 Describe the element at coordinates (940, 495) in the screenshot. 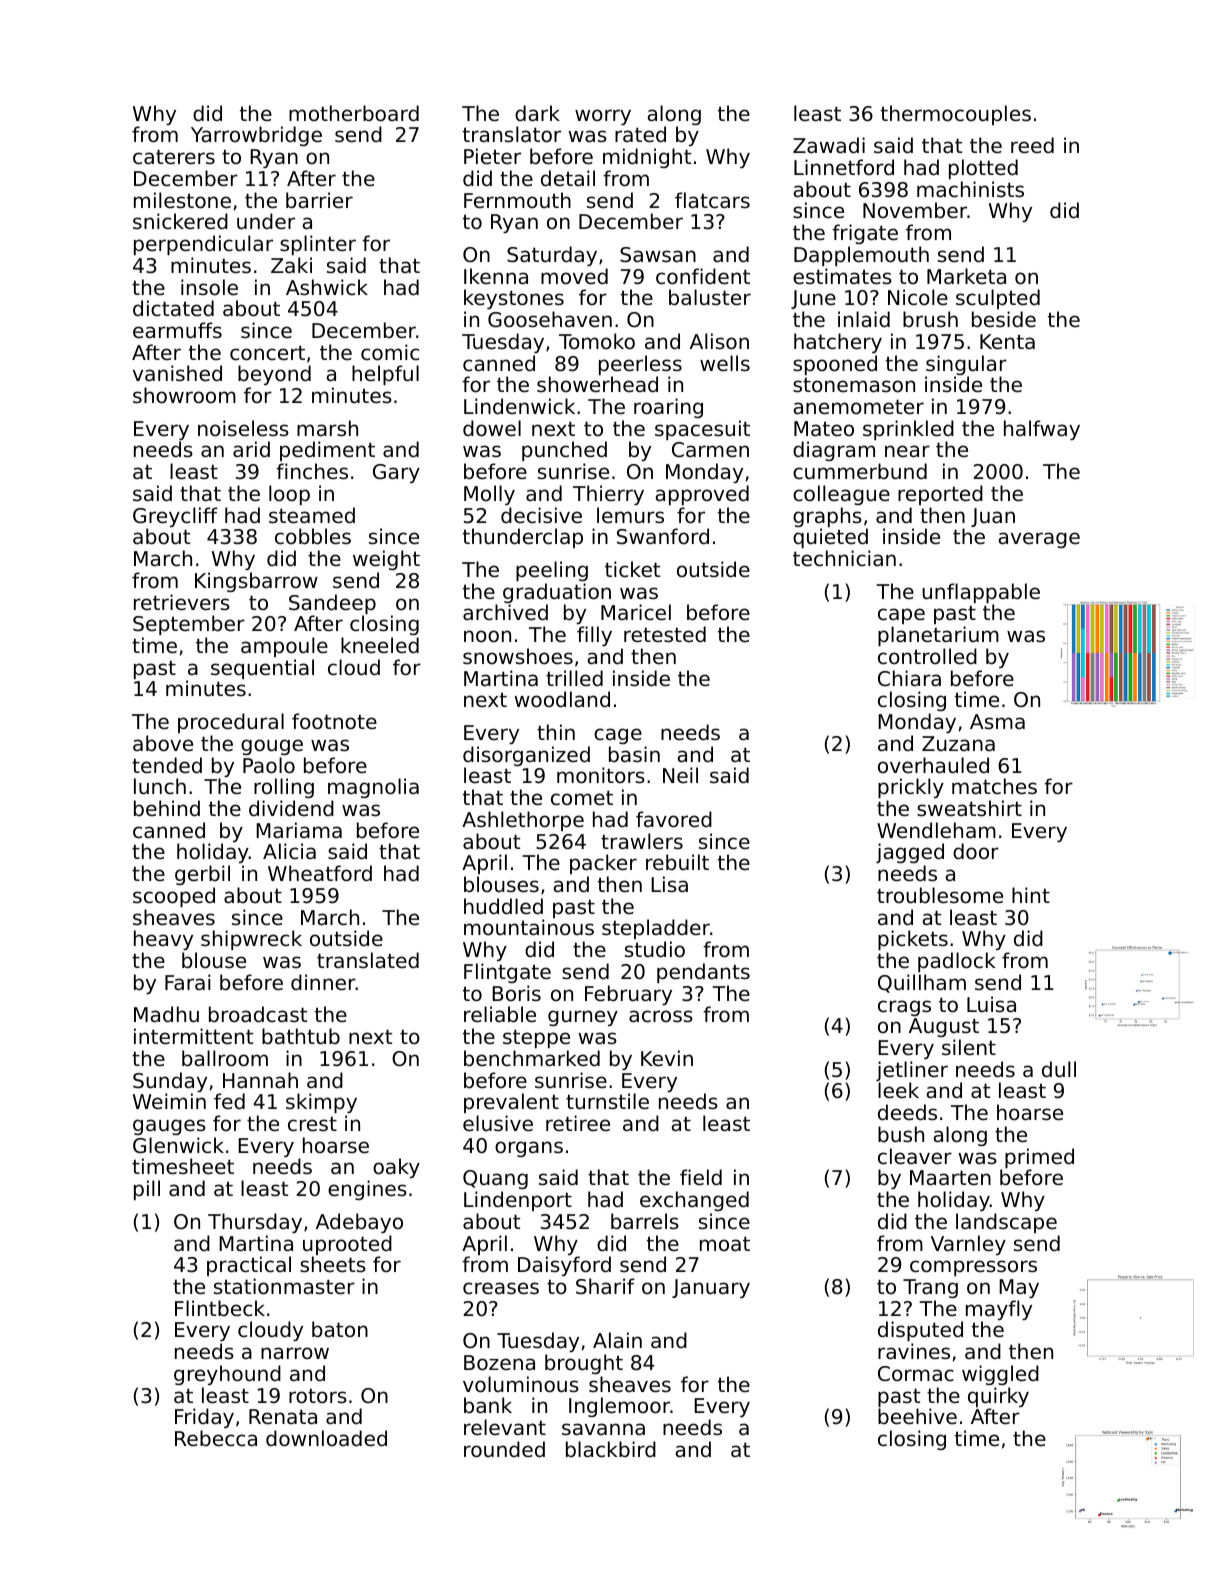

I see `reported` at that location.
